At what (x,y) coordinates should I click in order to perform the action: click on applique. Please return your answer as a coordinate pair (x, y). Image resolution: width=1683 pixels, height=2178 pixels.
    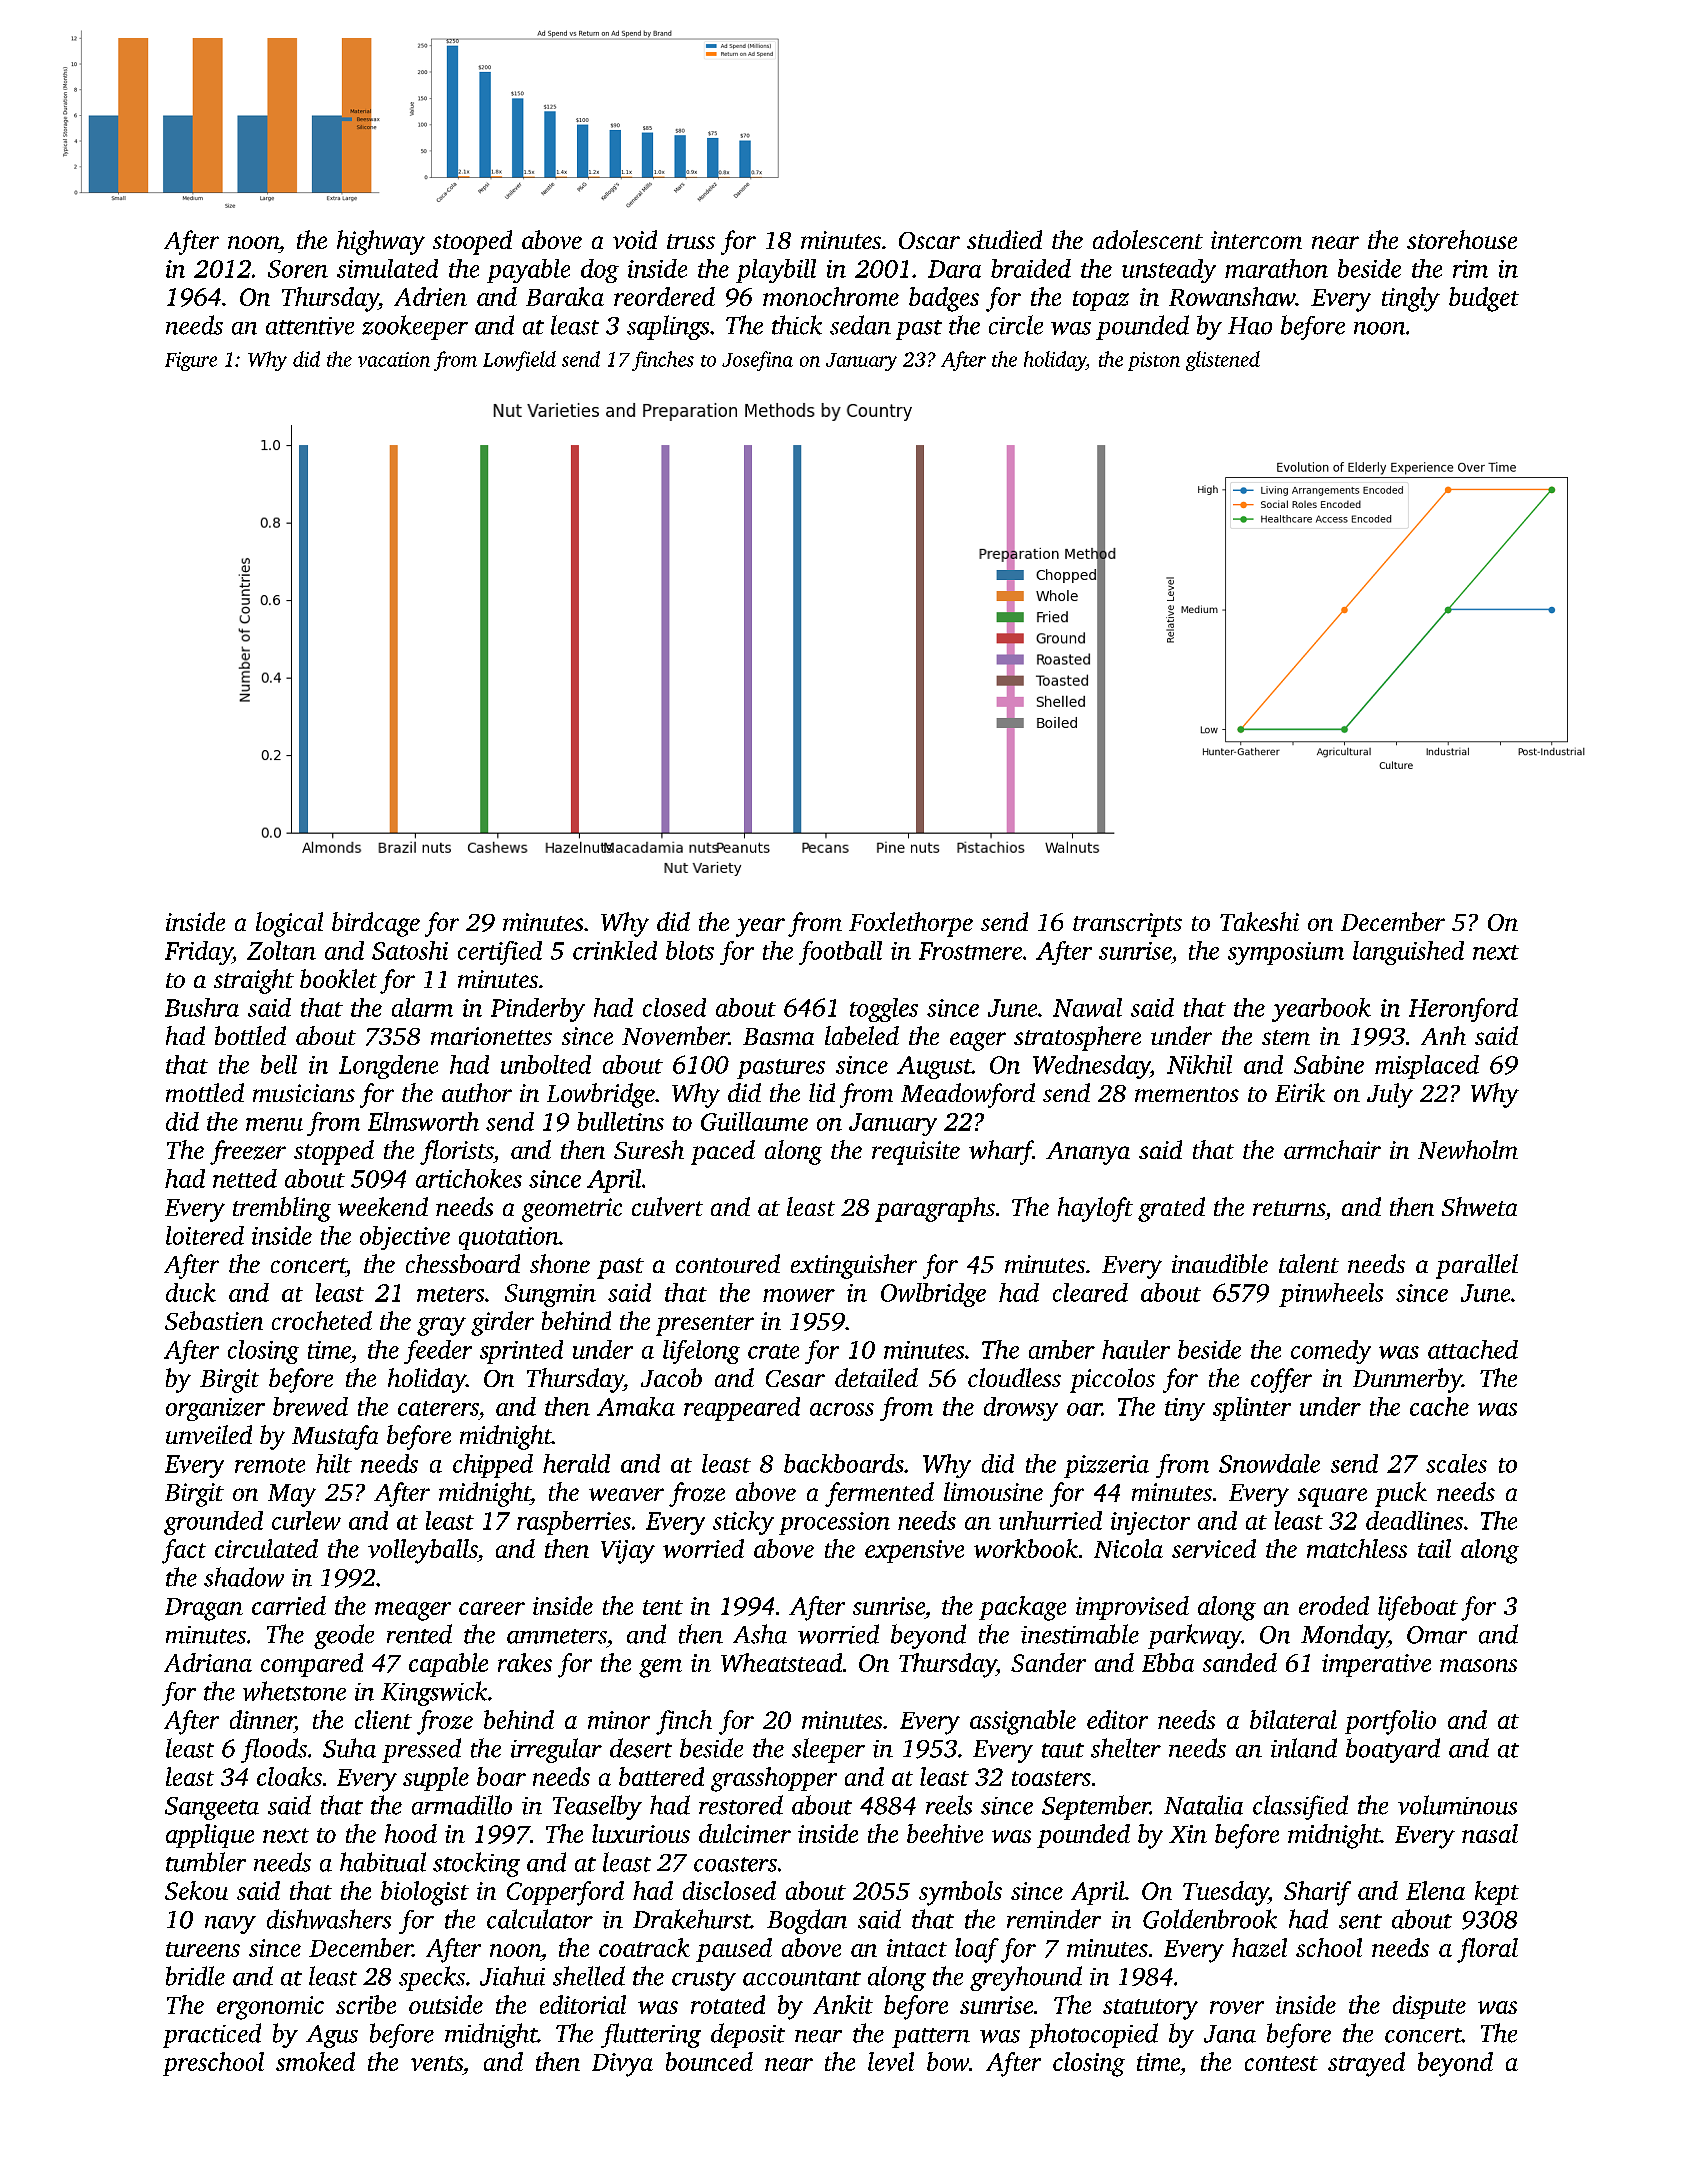
    Looking at the image, I should click on (210, 1836).
